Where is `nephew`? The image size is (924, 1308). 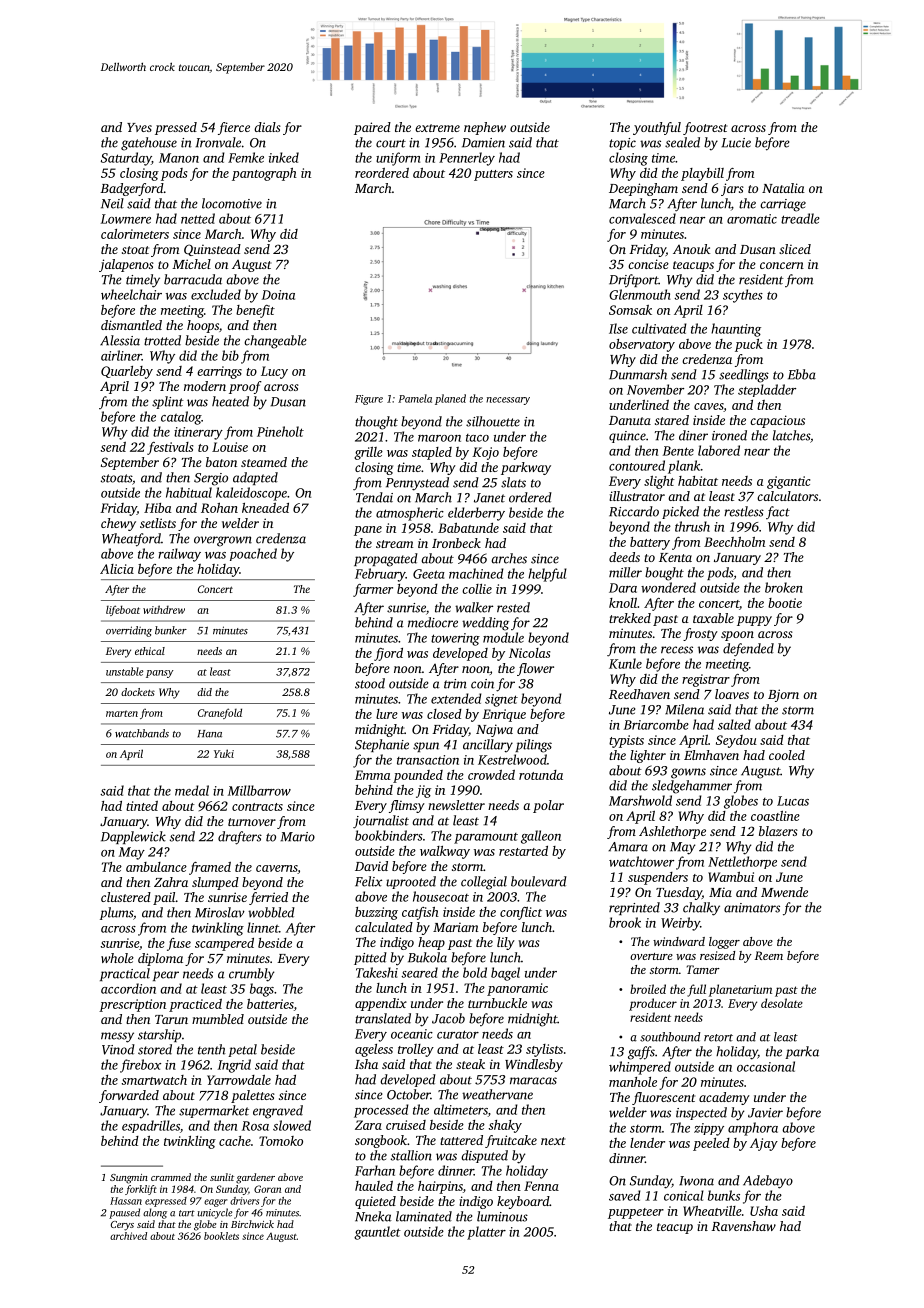
nephew is located at coordinates (485, 128).
